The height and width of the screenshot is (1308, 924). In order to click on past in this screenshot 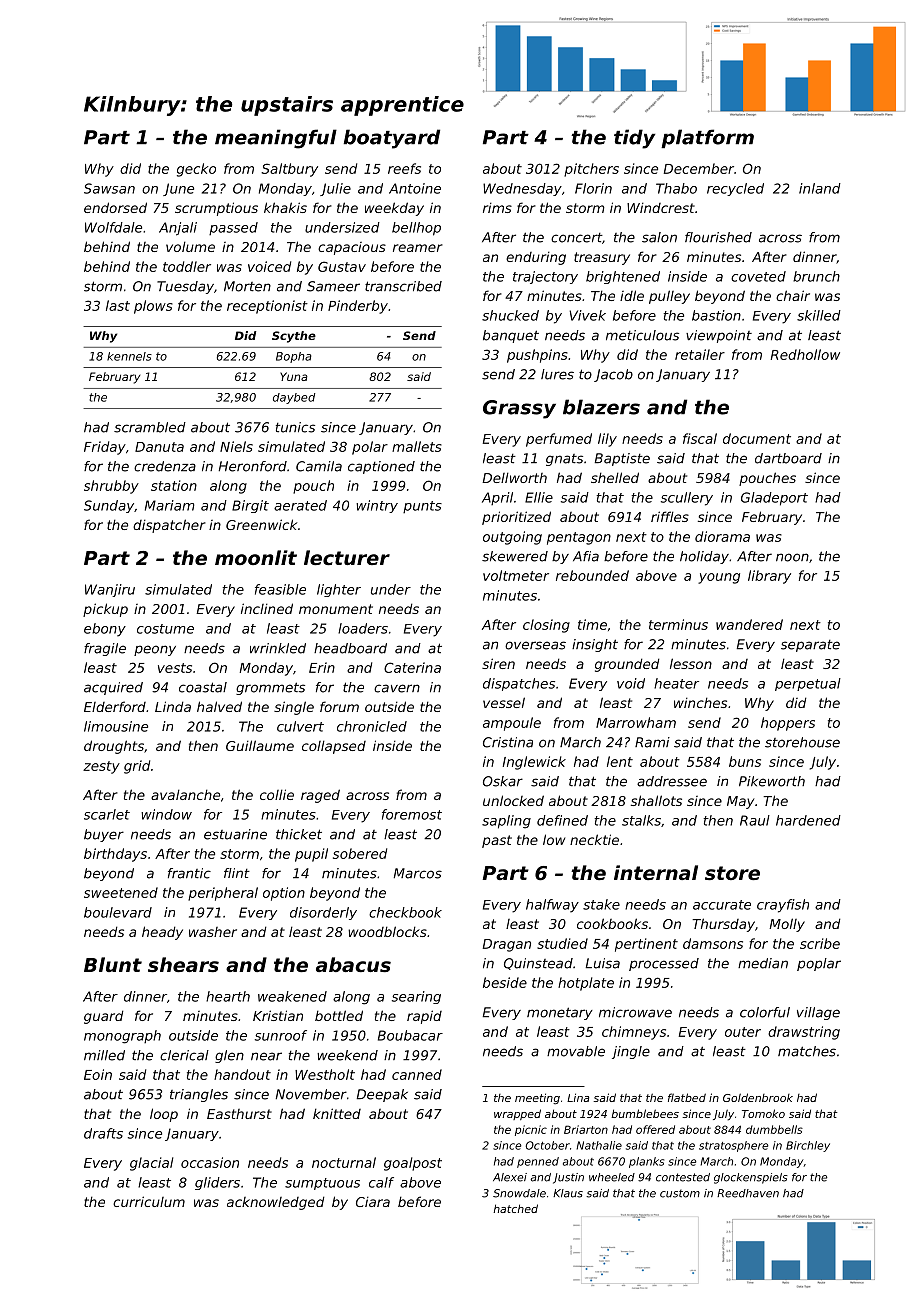, I will do `click(497, 841)`.
